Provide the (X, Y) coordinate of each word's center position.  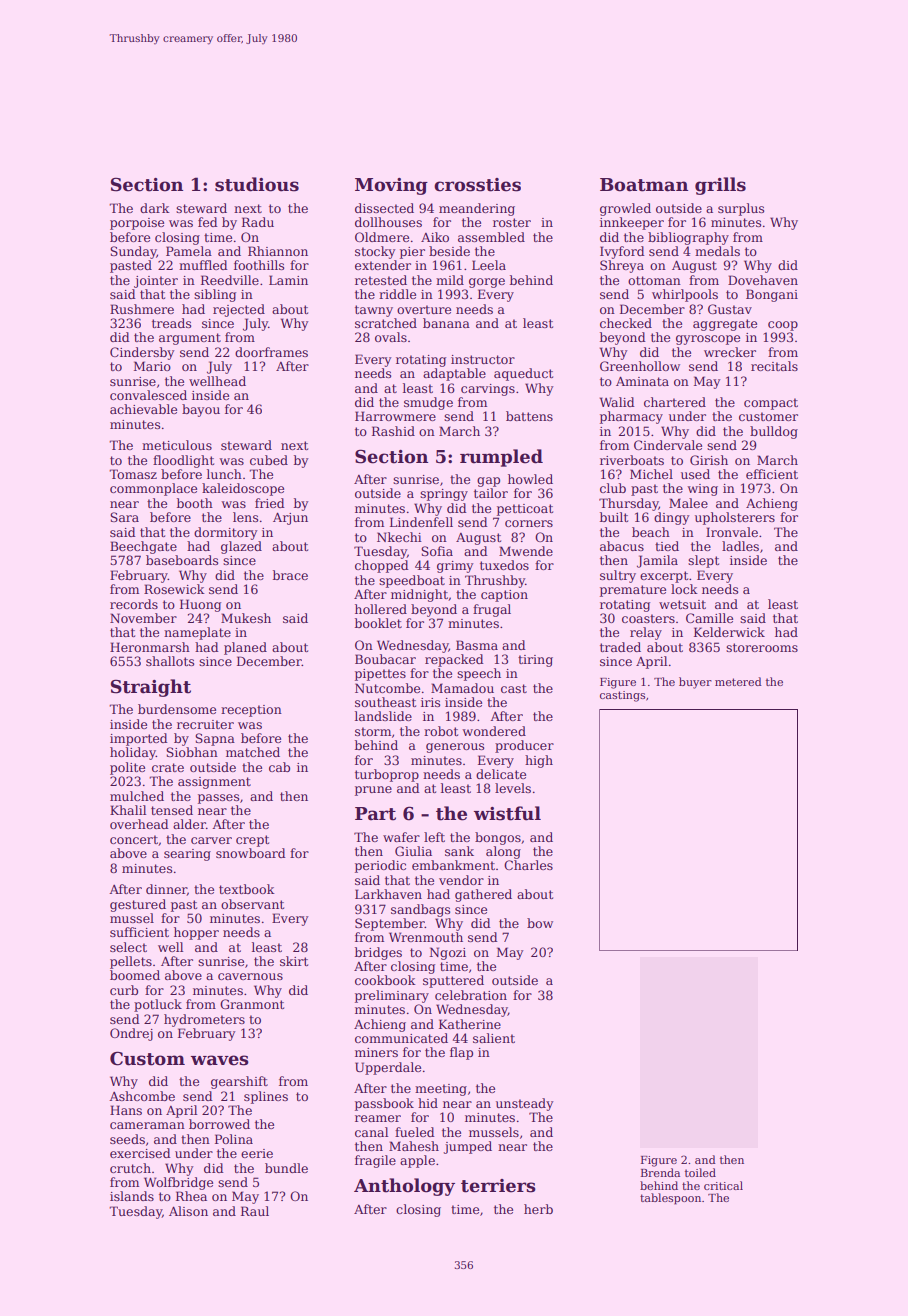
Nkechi (399, 537)
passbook (384, 1104)
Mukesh (246, 618)
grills (720, 186)
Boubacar (385, 659)
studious (257, 184)
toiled (700, 1172)
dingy (672, 518)
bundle (286, 1168)
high (539, 761)
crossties (477, 185)
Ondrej (131, 1034)
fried (270, 503)
